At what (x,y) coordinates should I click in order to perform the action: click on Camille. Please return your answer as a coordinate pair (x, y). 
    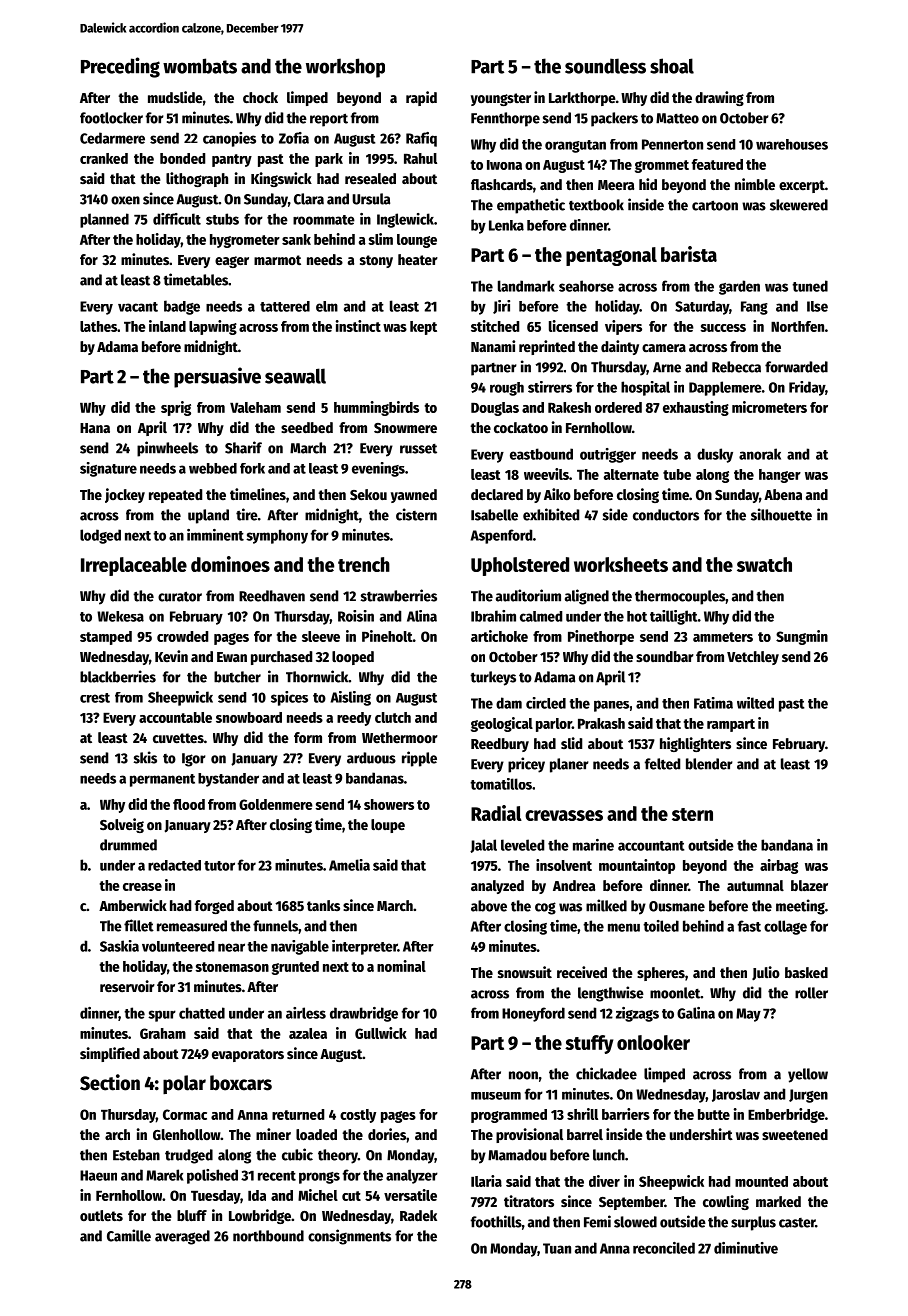
    Looking at the image, I should click on (129, 1235).
